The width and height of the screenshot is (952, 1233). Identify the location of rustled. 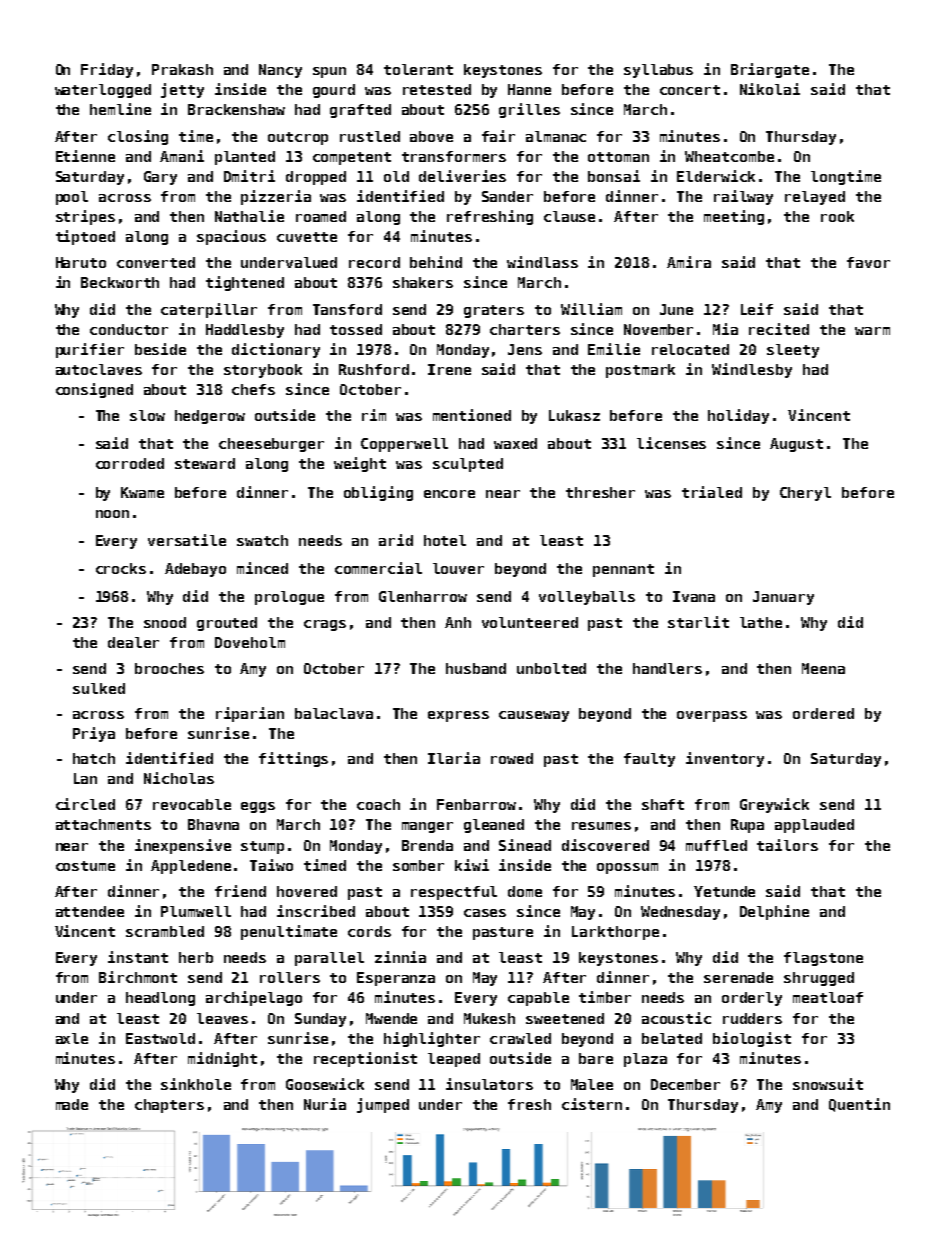
(370, 136).
